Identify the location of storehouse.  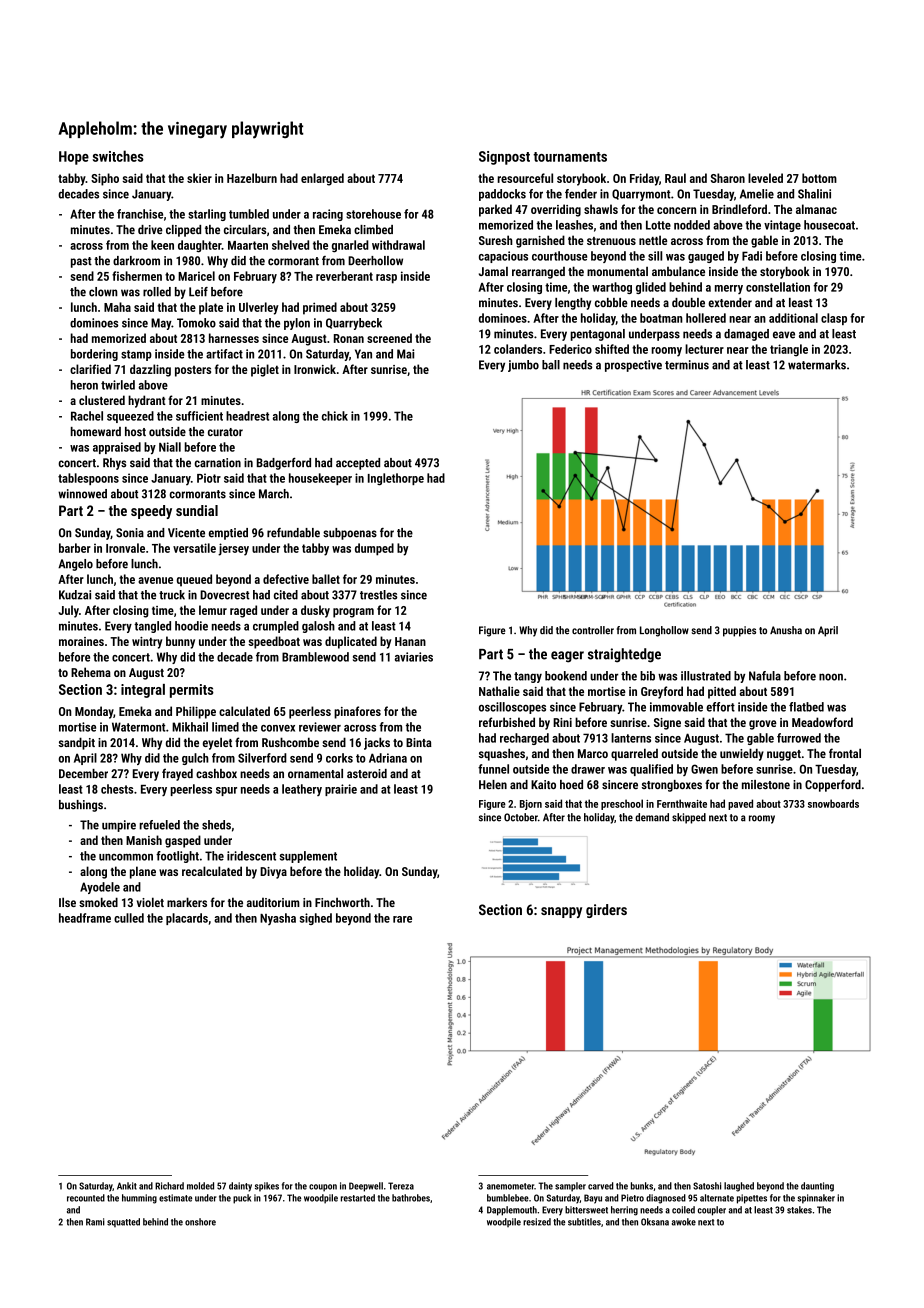
(373, 214).
